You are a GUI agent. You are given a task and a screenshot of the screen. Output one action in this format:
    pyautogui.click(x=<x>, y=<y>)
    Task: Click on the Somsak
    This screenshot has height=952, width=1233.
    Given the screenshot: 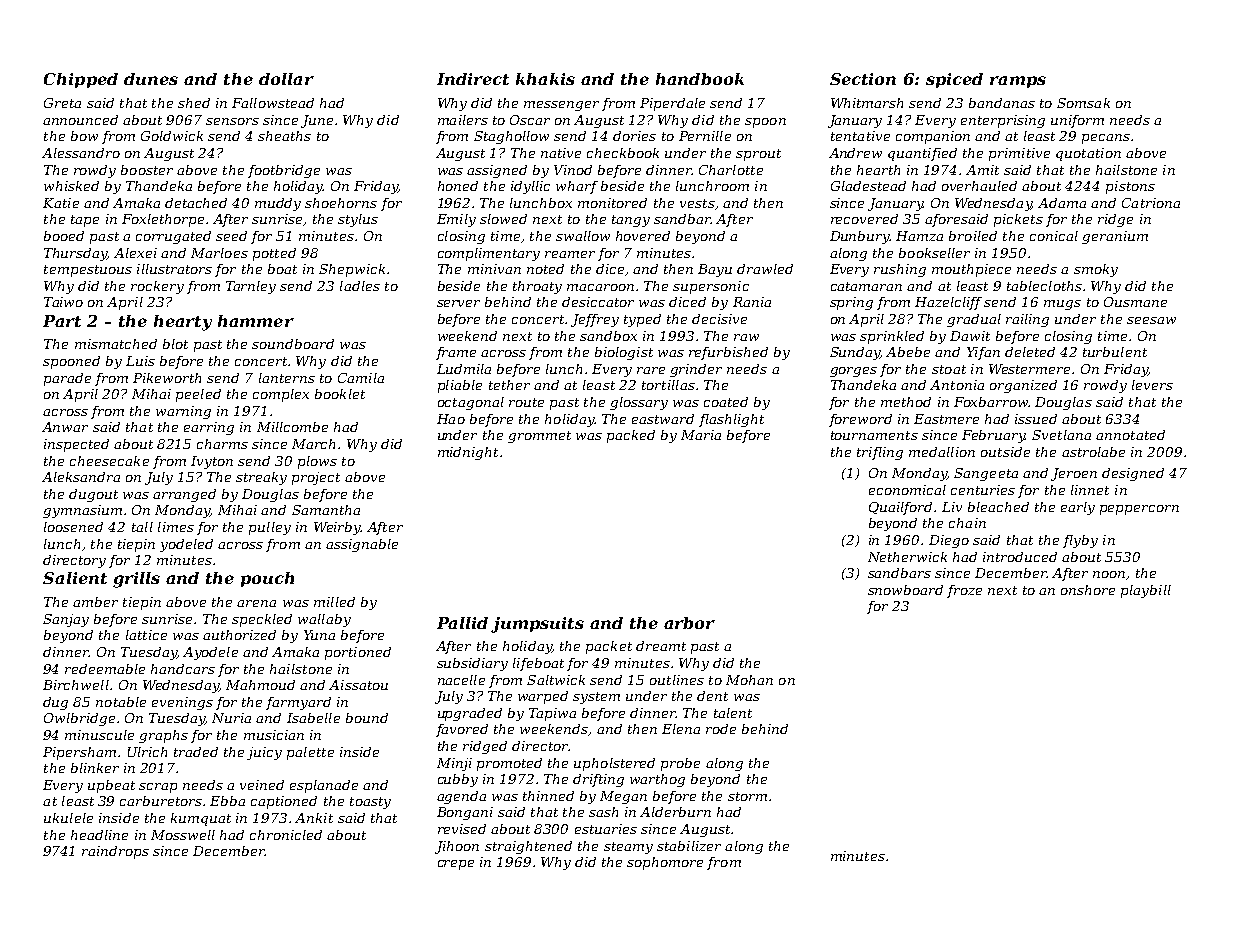 What is the action you would take?
    pyautogui.click(x=1083, y=103)
